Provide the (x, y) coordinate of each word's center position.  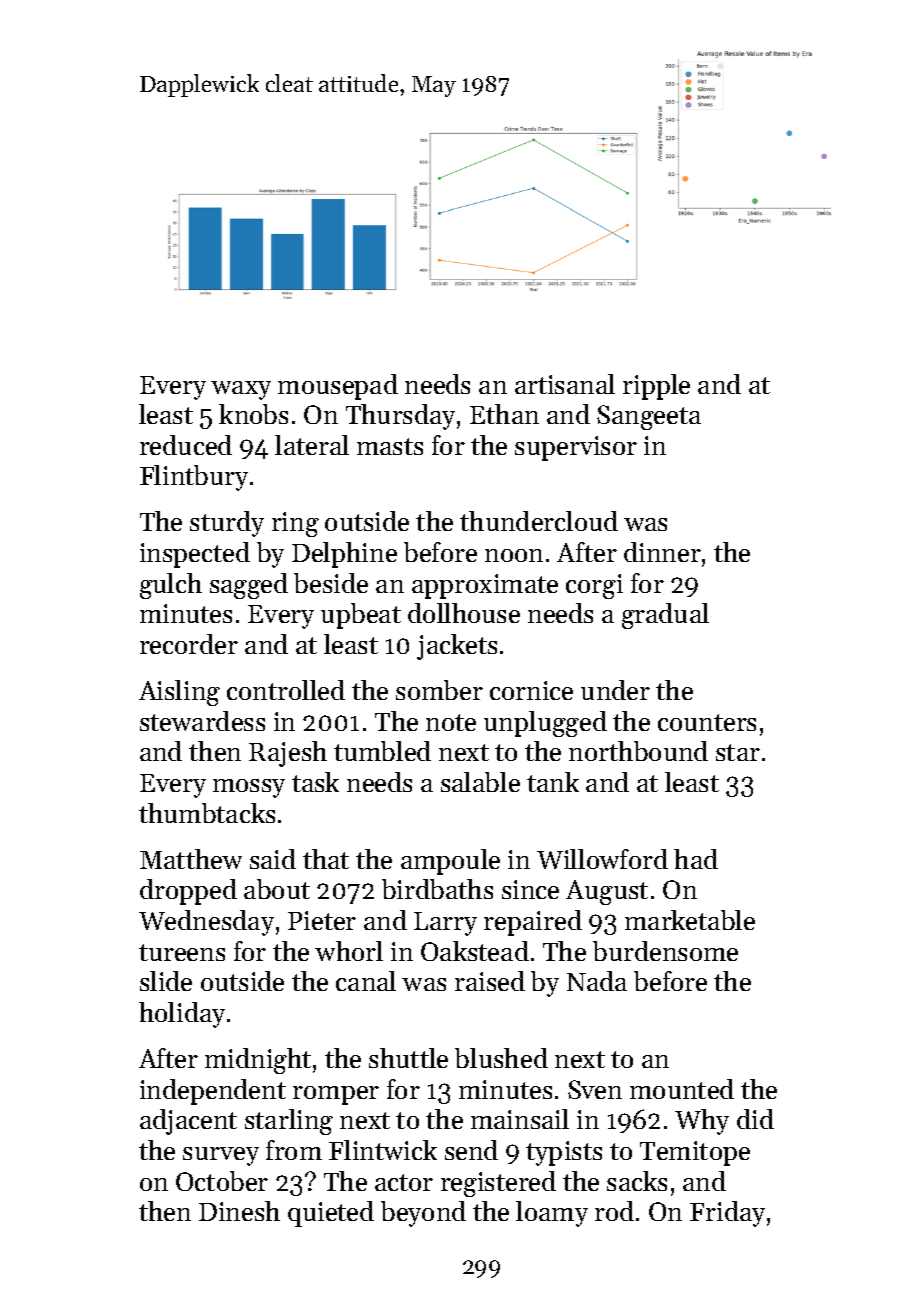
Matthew (191, 859)
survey (221, 1156)
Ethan (504, 414)
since (530, 889)
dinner (662, 552)
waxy (241, 390)
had (696, 859)
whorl (349, 951)
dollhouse (464, 613)
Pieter (322, 920)
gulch (171, 586)
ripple (656, 387)
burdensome (665, 951)
